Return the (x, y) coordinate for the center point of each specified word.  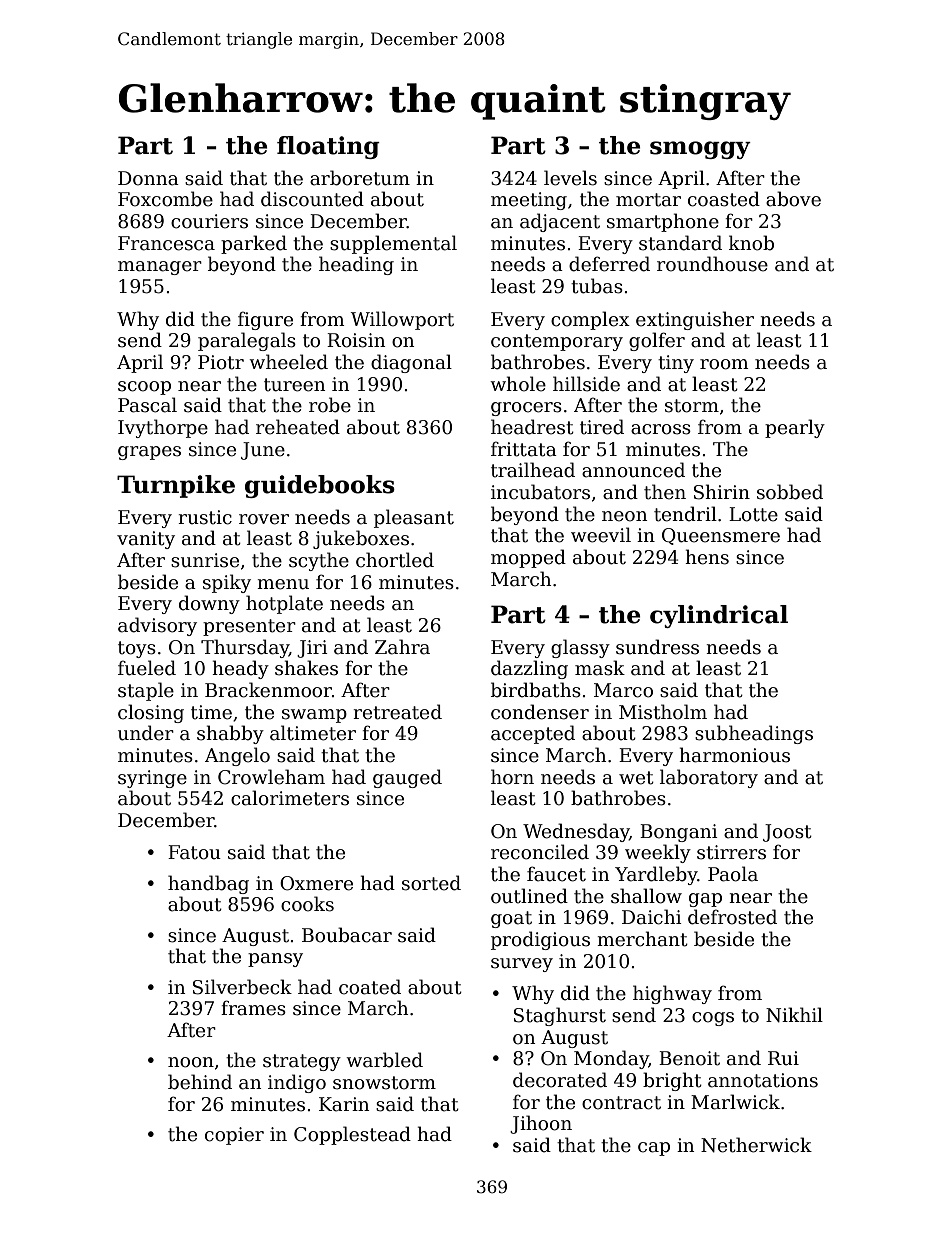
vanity (146, 540)
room (724, 364)
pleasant (414, 518)
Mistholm (663, 712)
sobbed (790, 492)
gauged (407, 778)
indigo (297, 1083)
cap (654, 1149)
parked (254, 244)
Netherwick (756, 1145)
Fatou (194, 852)
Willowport (402, 320)
